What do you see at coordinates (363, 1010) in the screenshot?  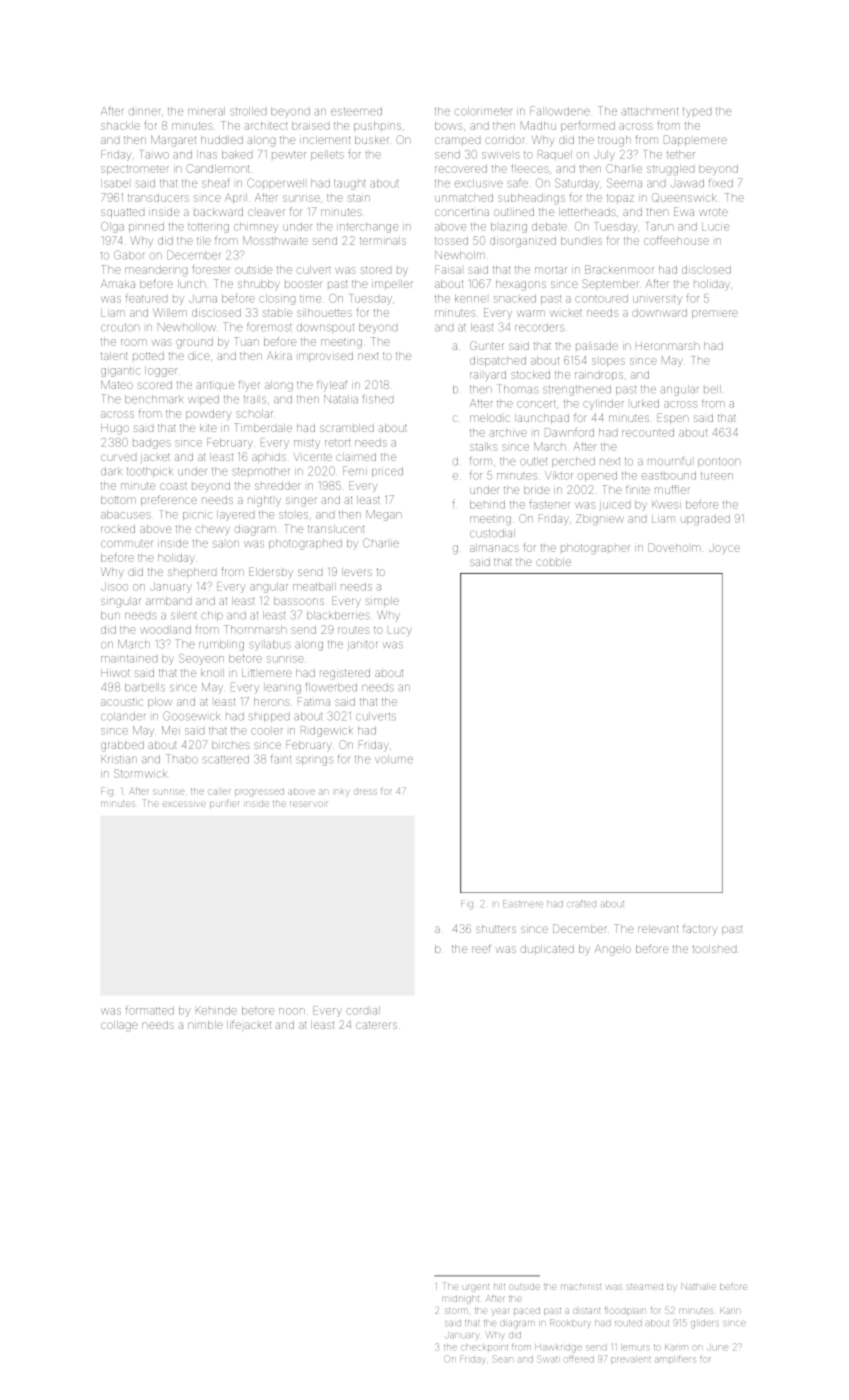 I see `cordial` at bounding box center [363, 1010].
